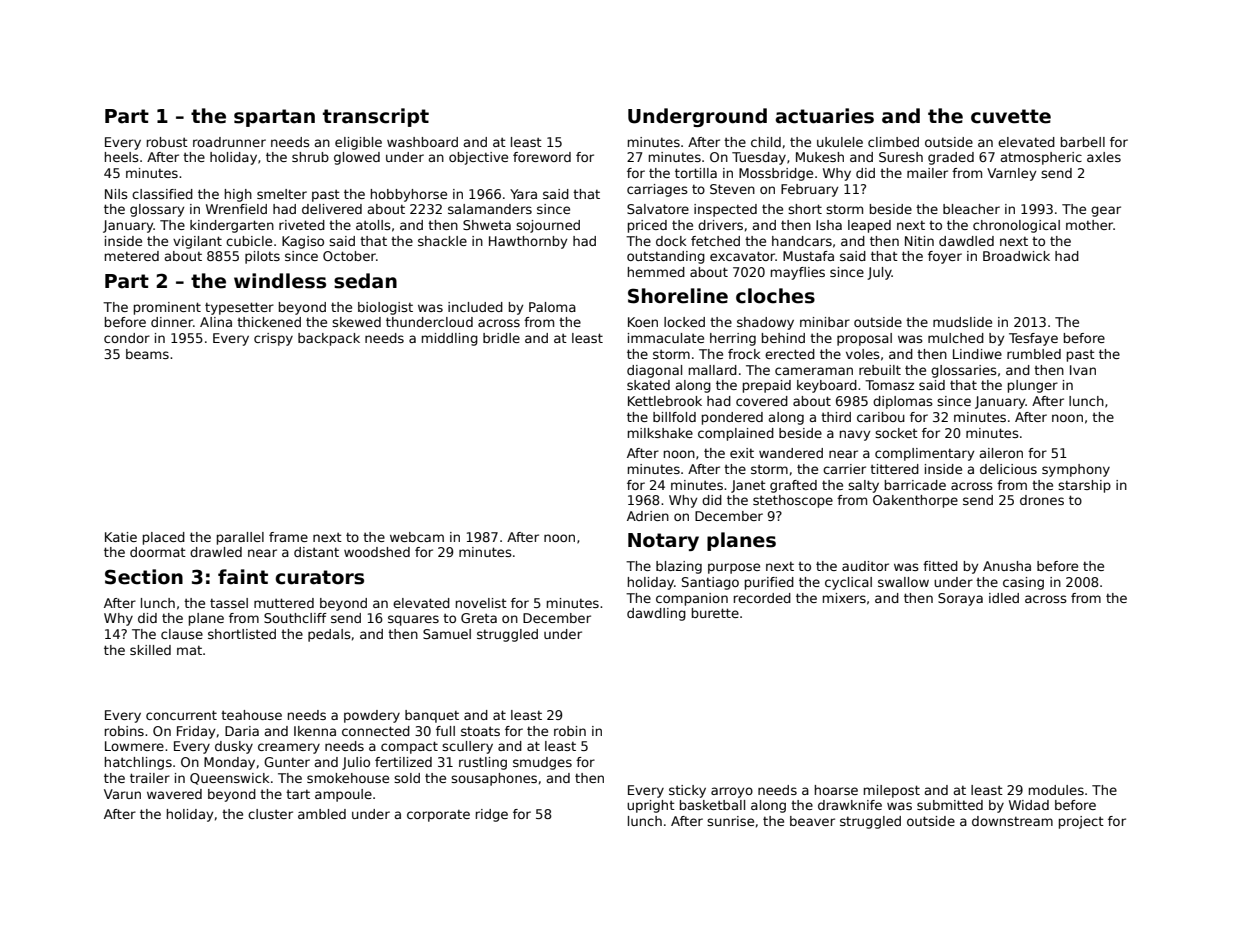 This document has width=1233, height=952. I want to click on Soraya, so click(960, 599).
